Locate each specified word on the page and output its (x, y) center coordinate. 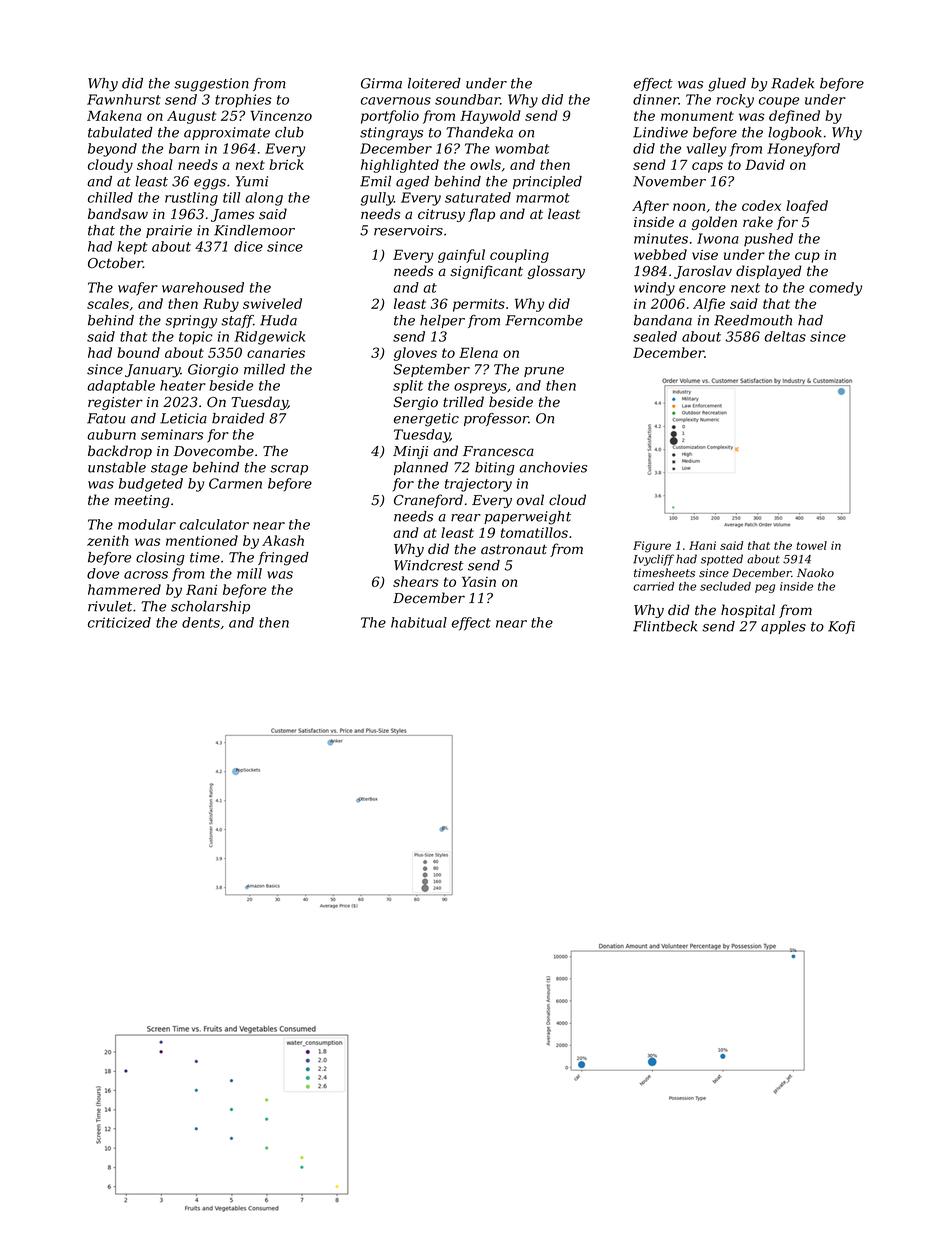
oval (530, 500)
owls (485, 164)
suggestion (211, 85)
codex (761, 205)
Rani (201, 589)
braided (238, 418)
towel (811, 545)
